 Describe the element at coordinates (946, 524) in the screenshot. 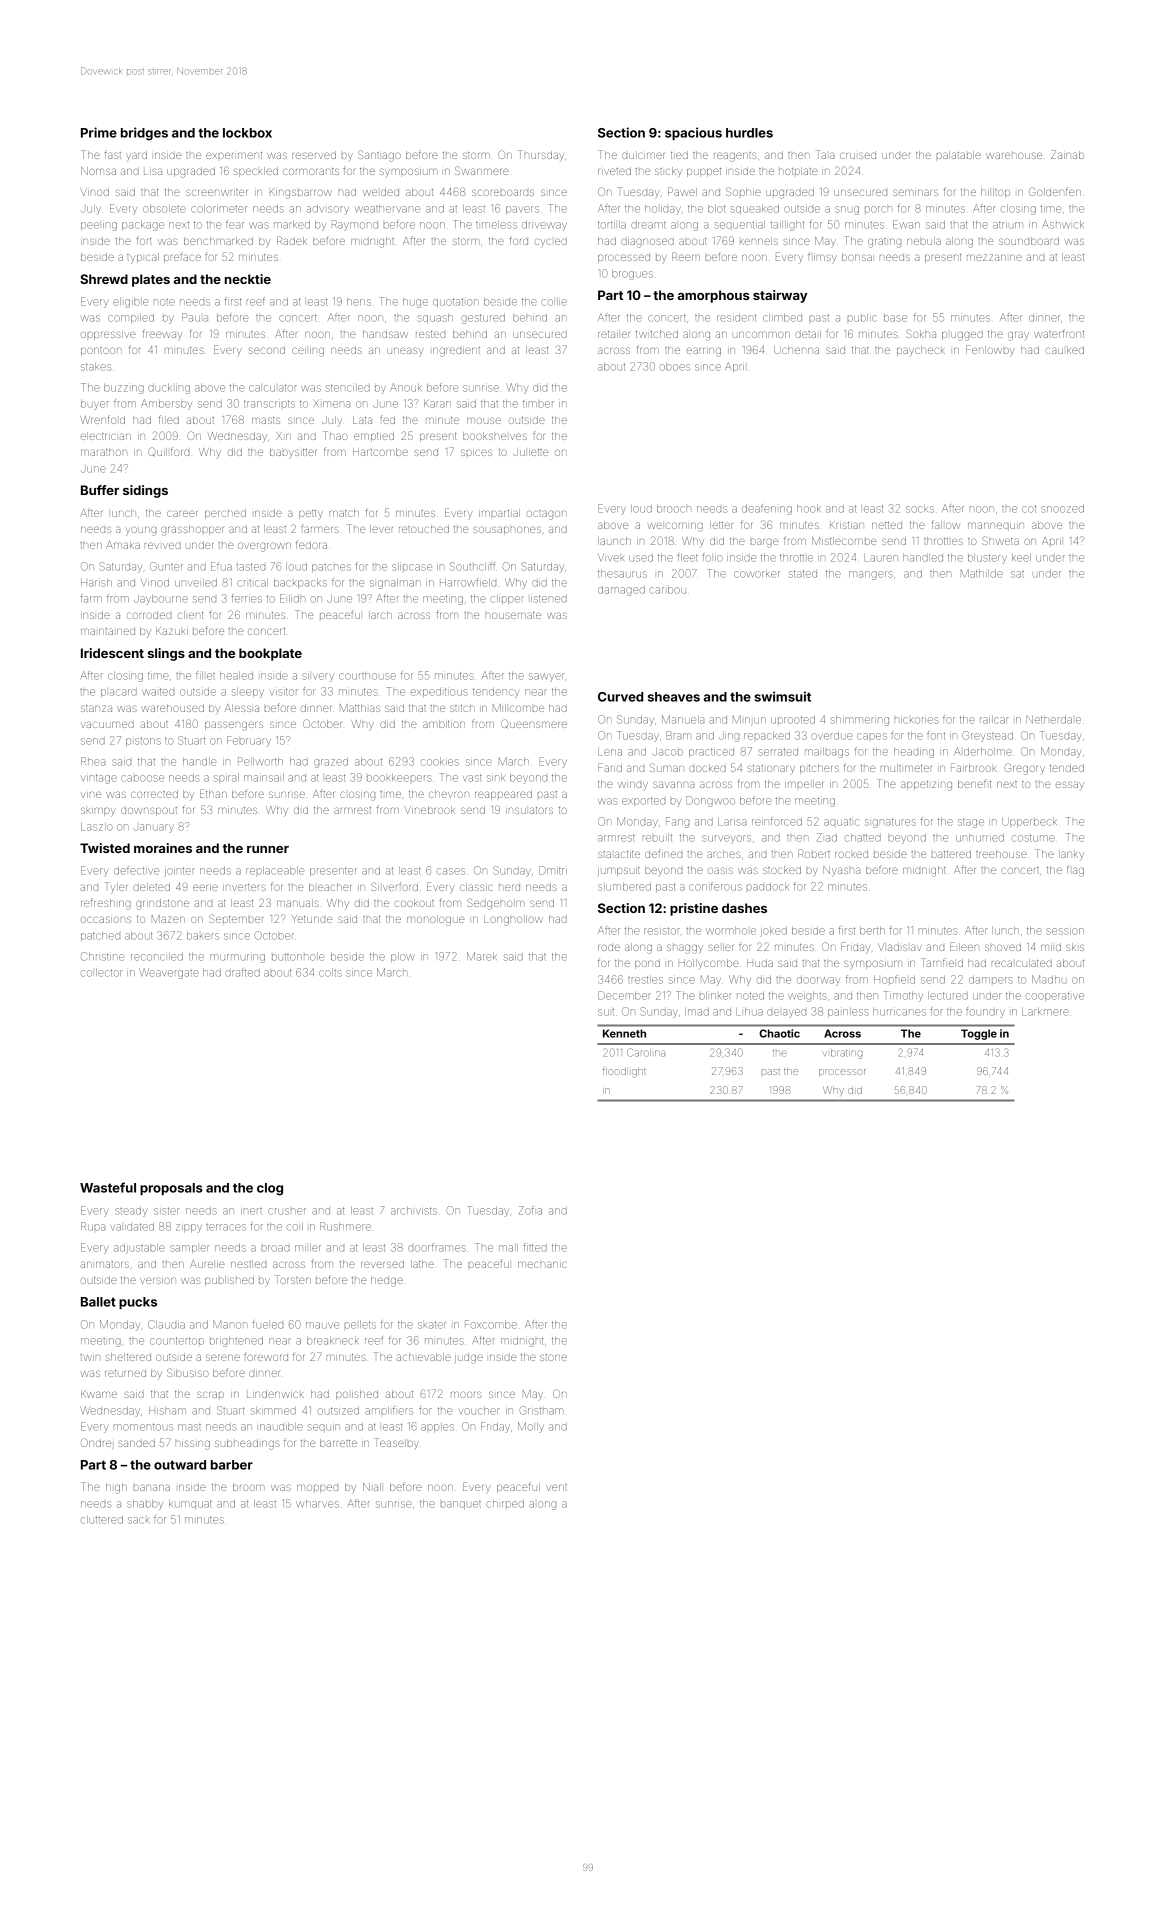

I see `fallow` at that location.
